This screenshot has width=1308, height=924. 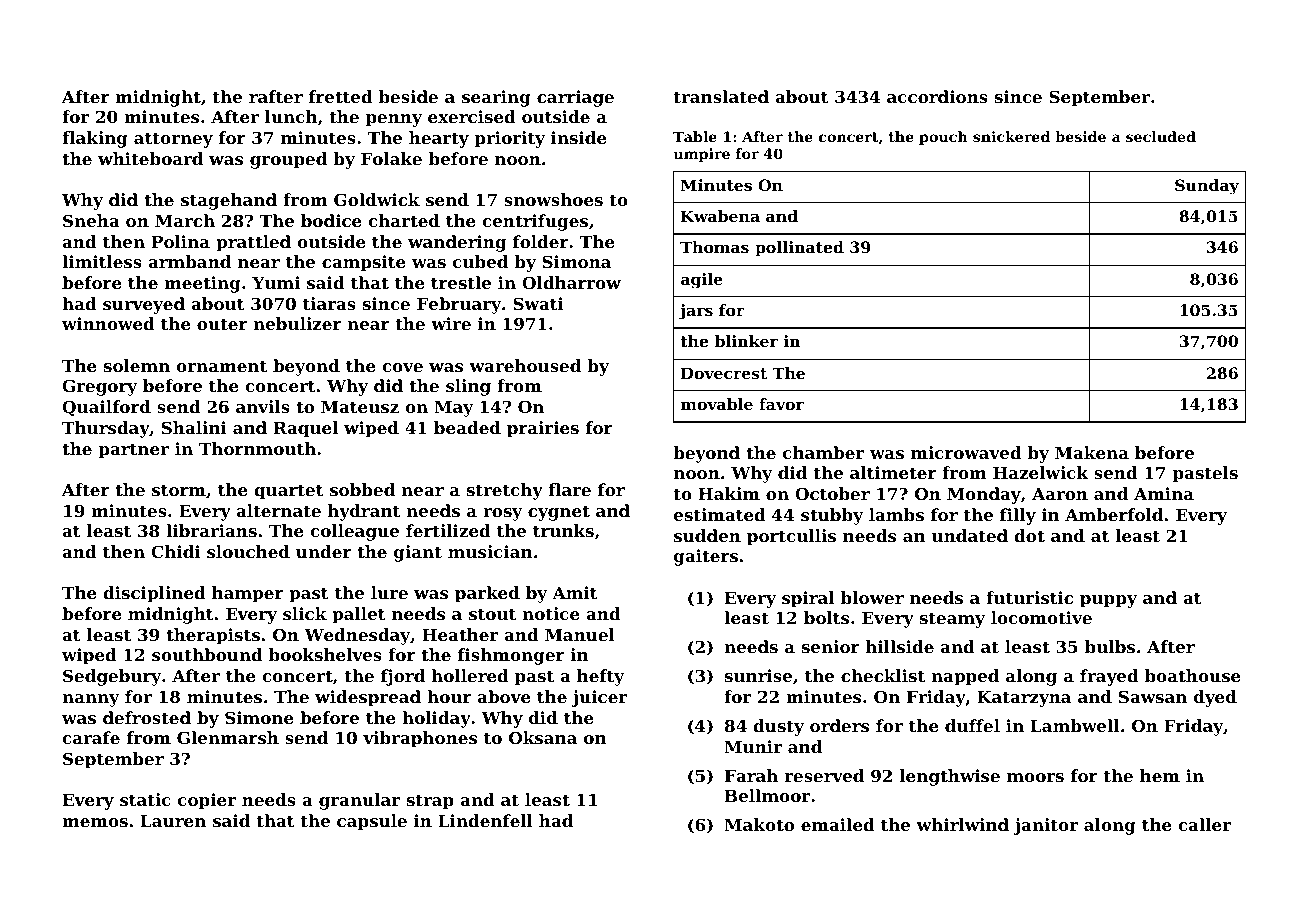 What do you see at coordinates (535, 222) in the screenshot?
I see `centrifuges` at bounding box center [535, 222].
